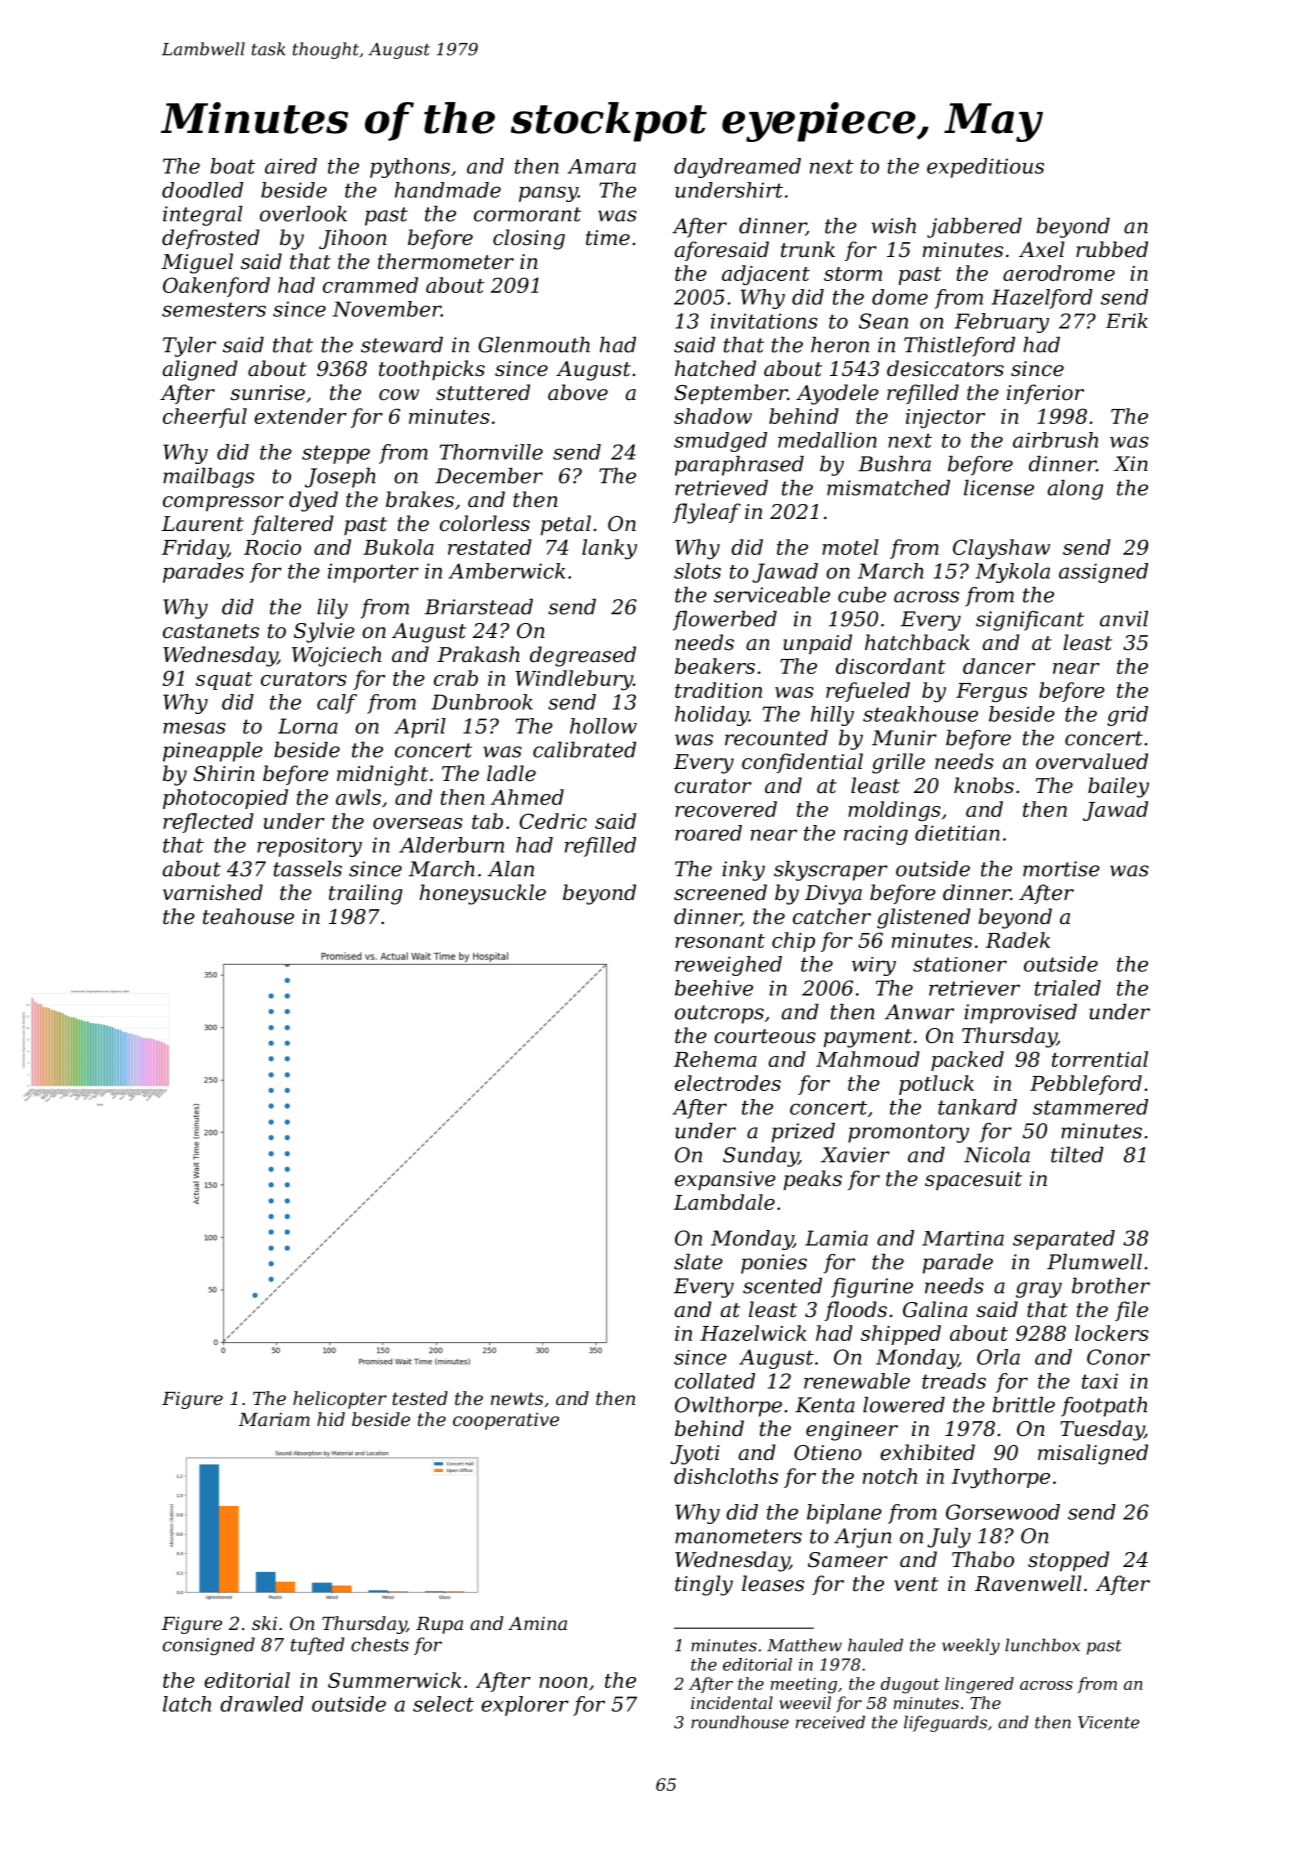 Image resolution: width=1311 pixels, height=1853 pixels. I want to click on stammered, so click(1090, 1107).
